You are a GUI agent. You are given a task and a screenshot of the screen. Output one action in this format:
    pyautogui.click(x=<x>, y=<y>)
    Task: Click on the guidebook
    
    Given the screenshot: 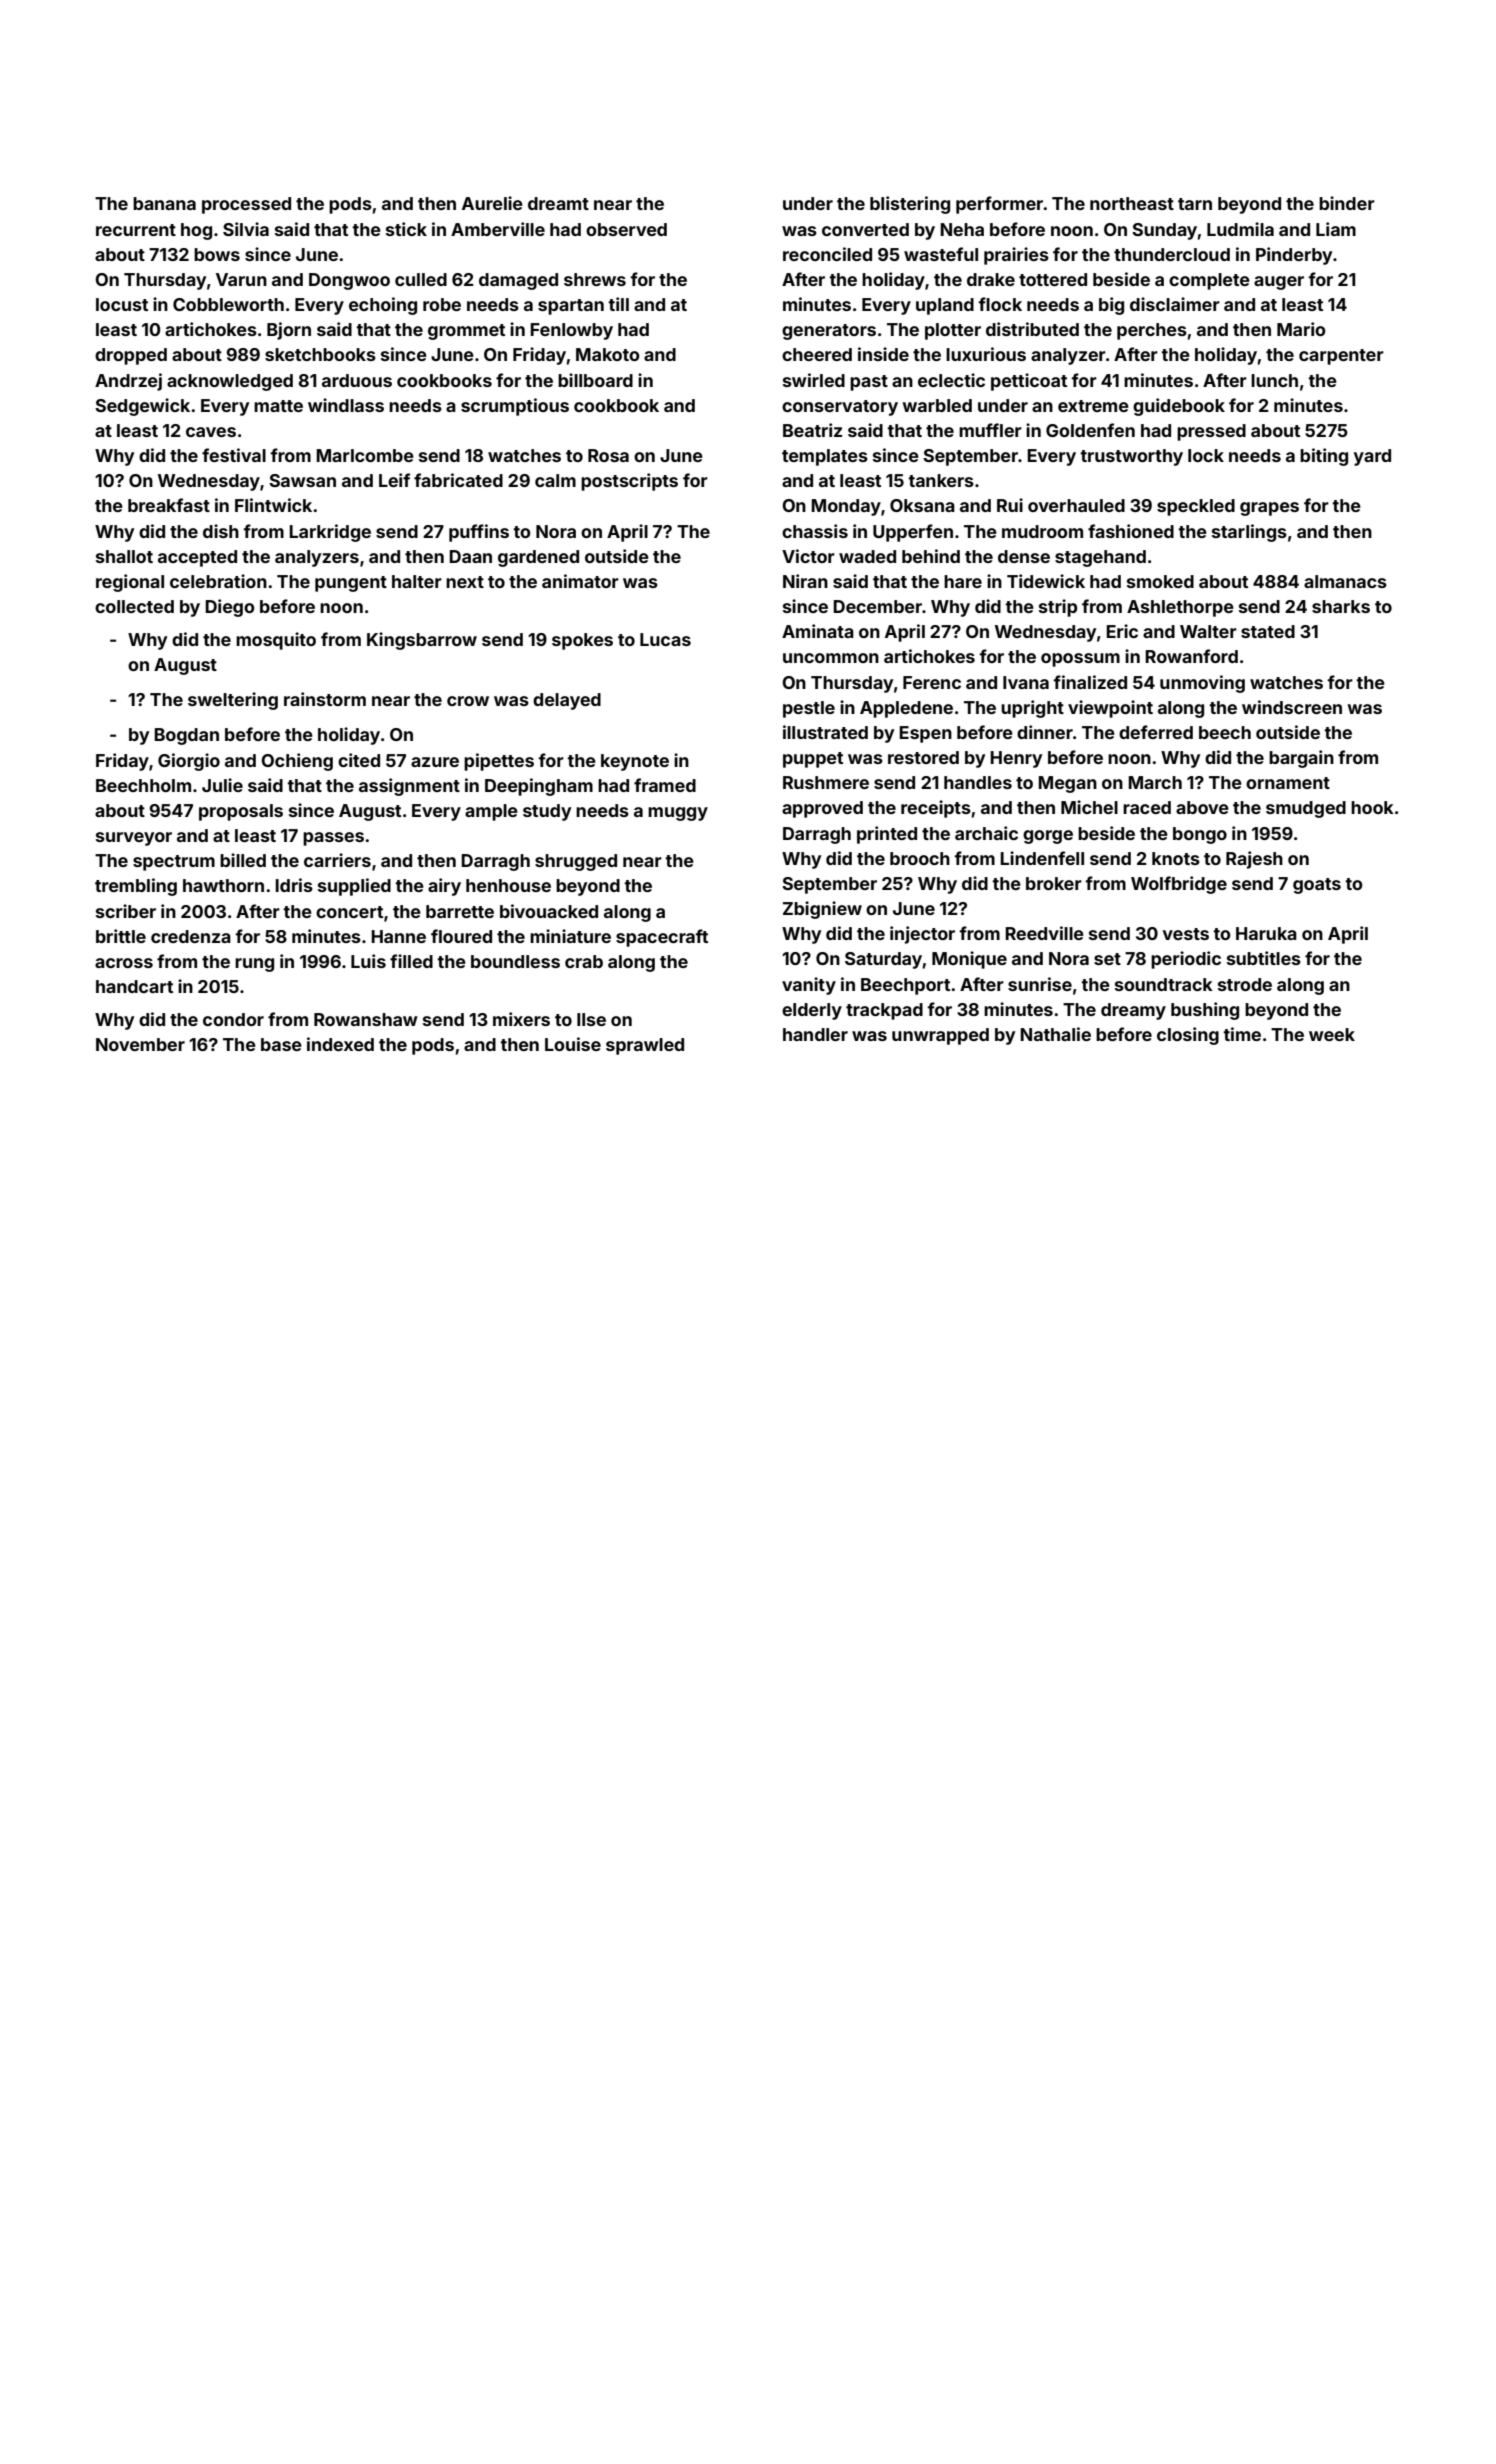 What is the action you would take?
    pyautogui.click(x=1179, y=407)
